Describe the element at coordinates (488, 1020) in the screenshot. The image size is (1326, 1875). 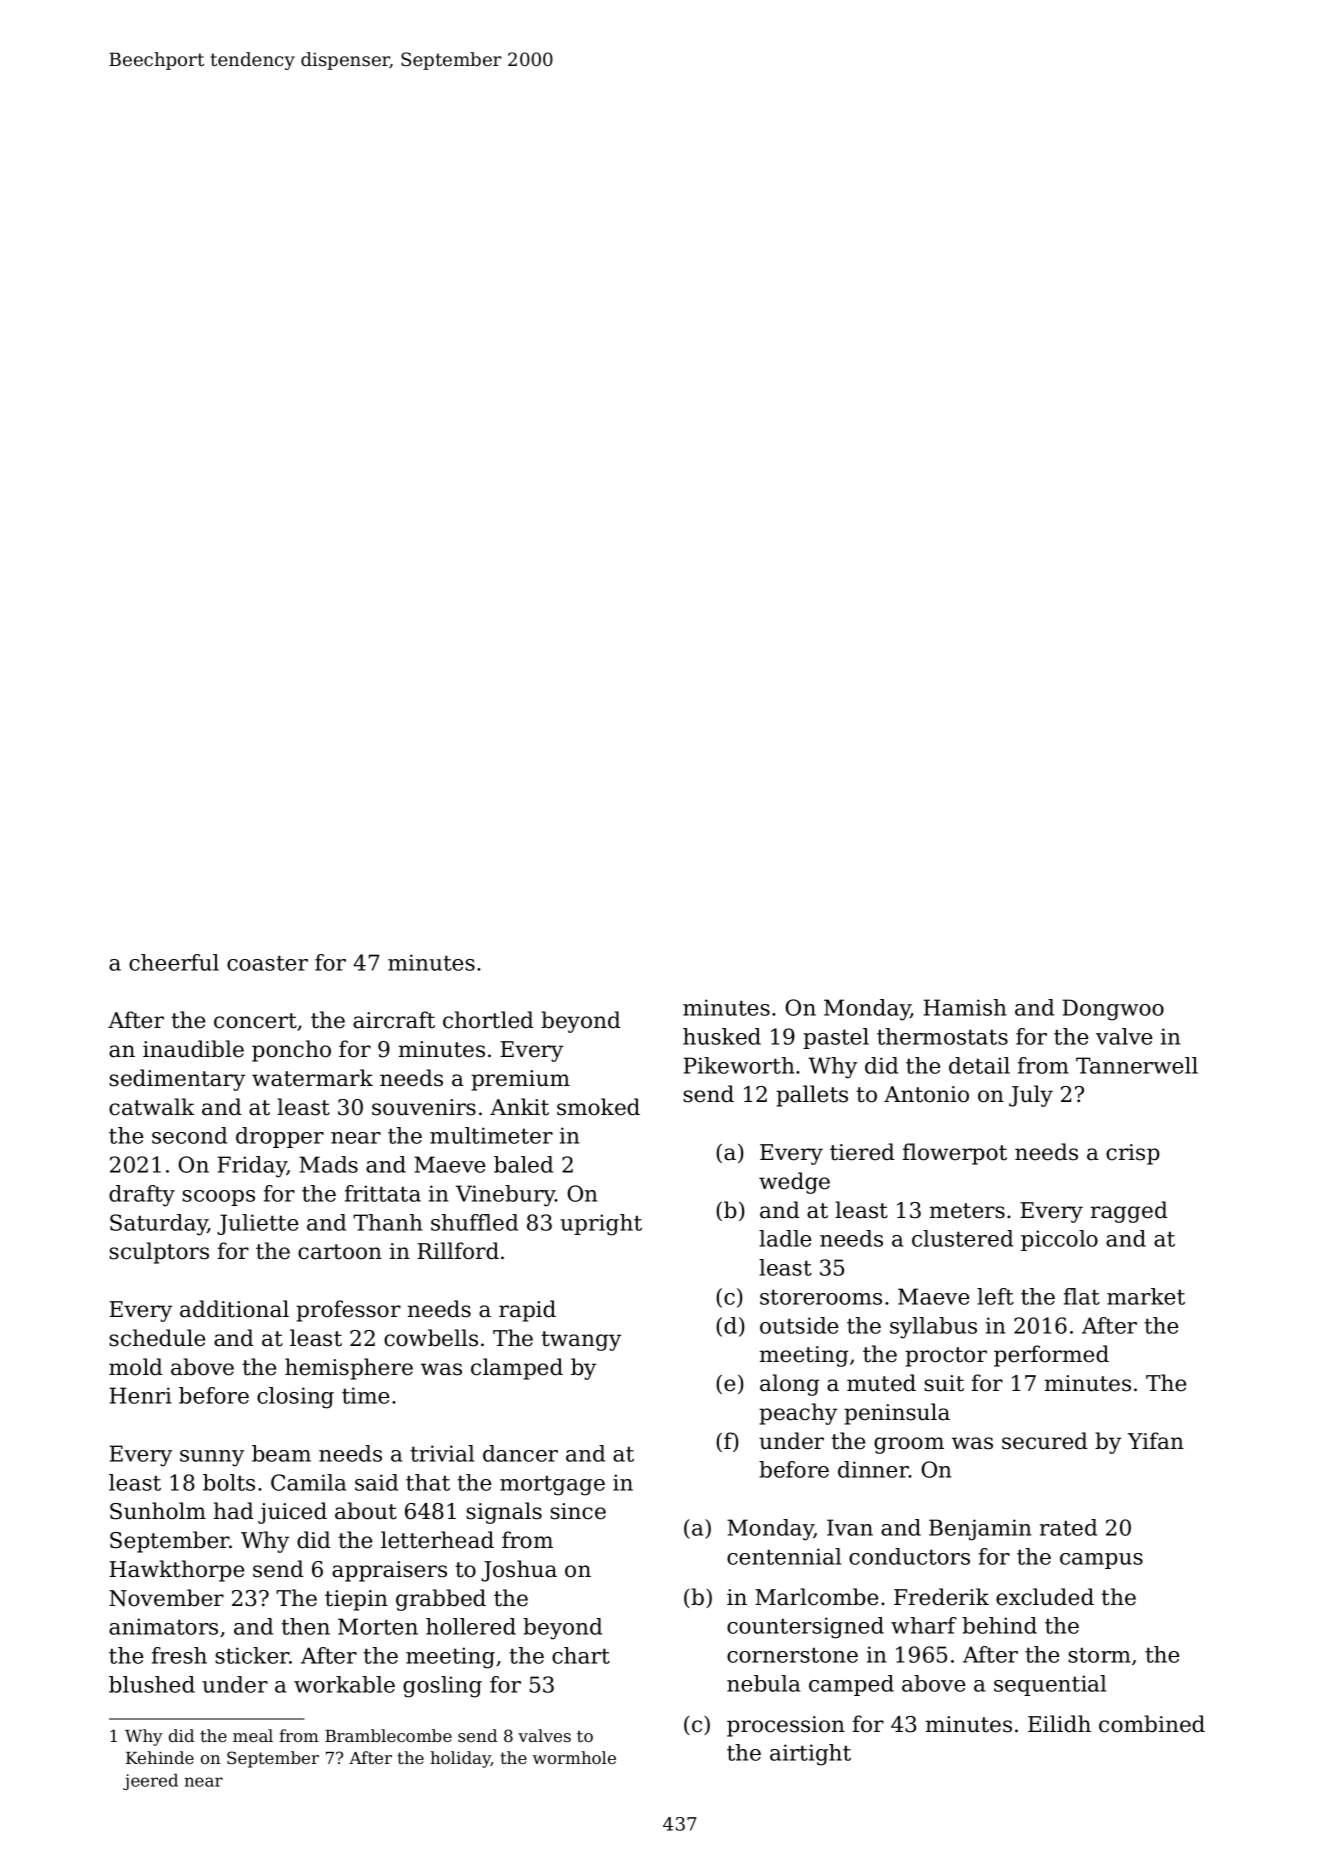
I see `chortled` at that location.
